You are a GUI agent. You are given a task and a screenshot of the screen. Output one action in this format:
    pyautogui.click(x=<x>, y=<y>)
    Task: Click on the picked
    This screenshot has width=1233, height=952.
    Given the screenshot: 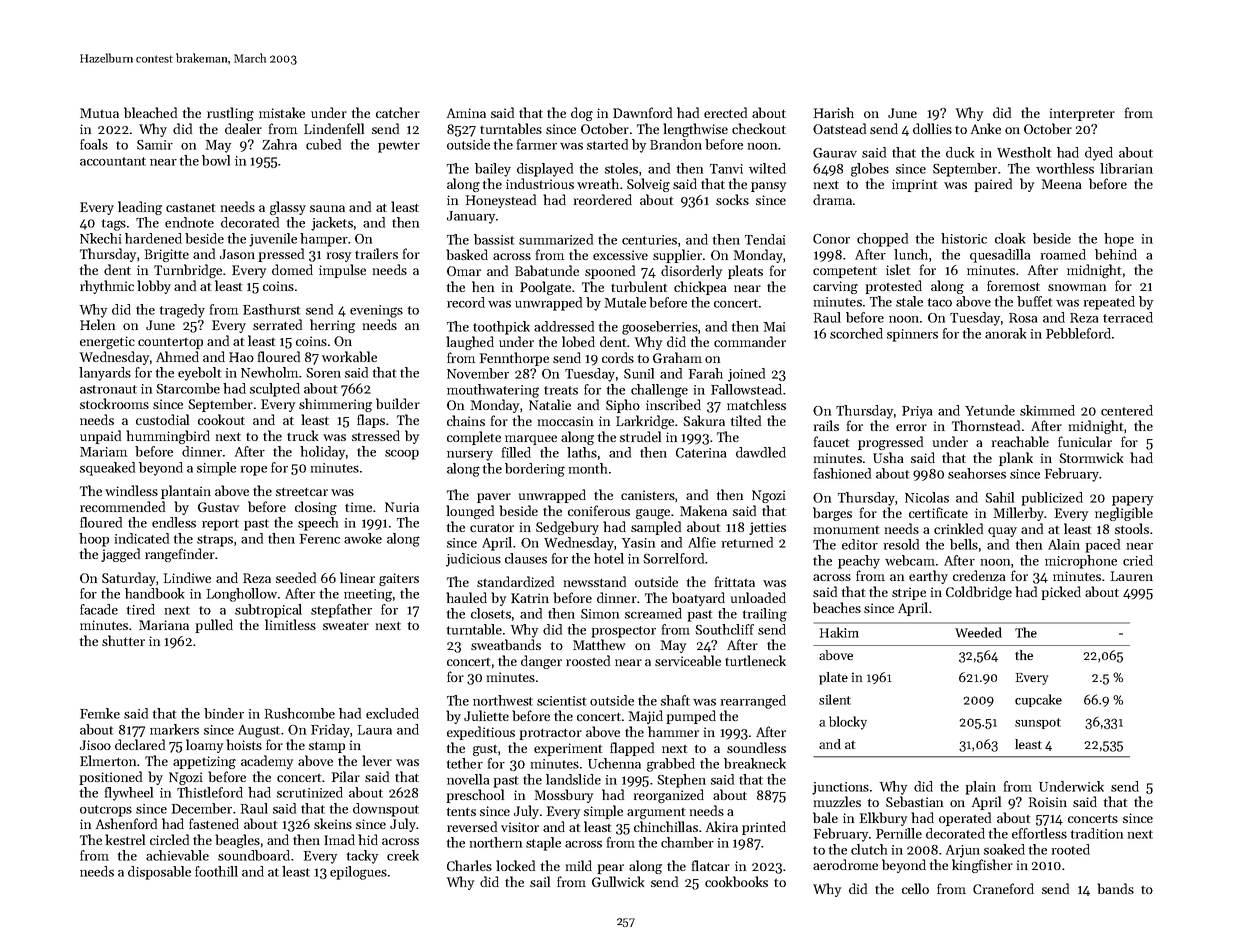 What is the action you would take?
    pyautogui.click(x=1061, y=593)
